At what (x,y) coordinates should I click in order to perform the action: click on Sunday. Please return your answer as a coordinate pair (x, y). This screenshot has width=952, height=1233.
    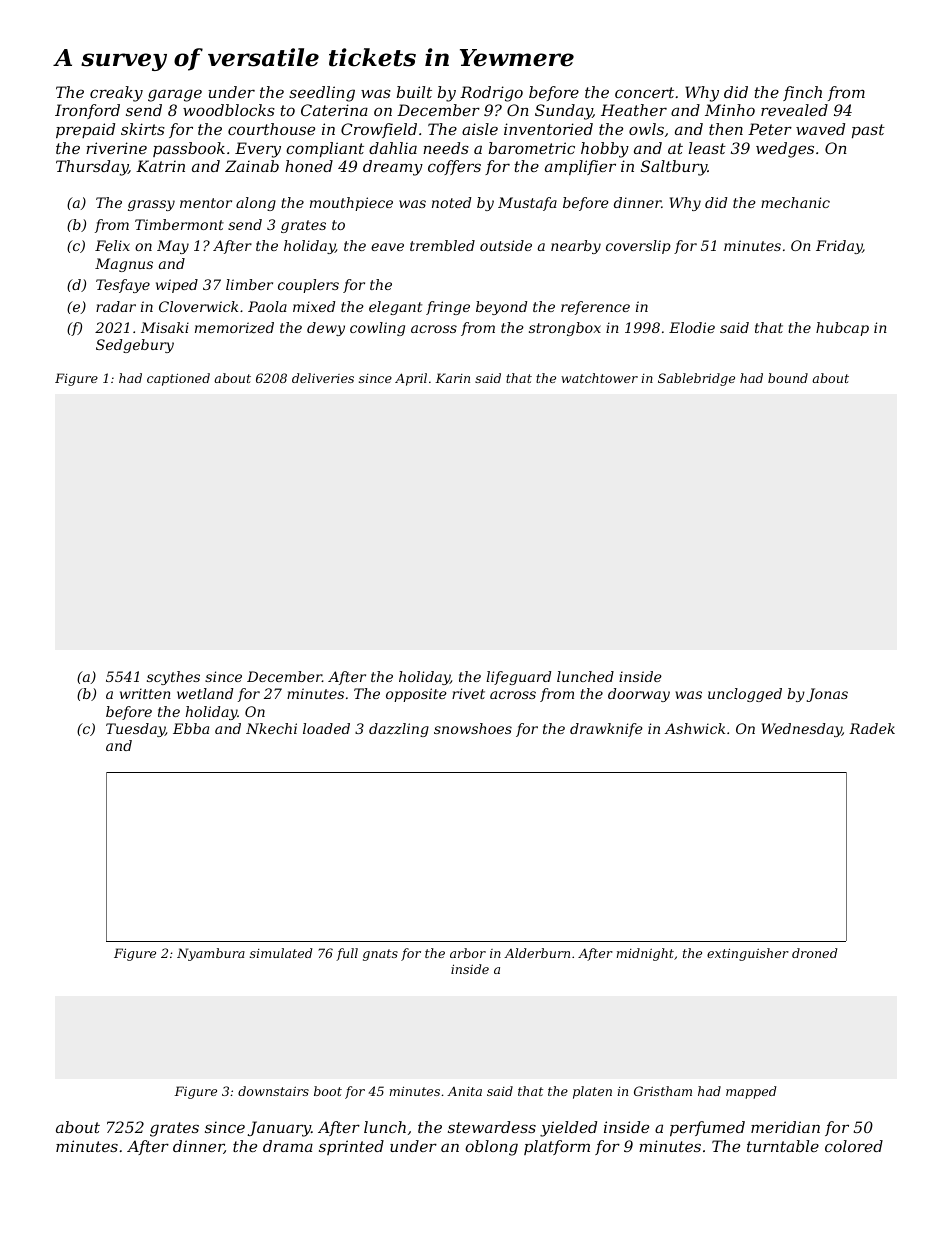
    Looking at the image, I should click on (564, 112).
